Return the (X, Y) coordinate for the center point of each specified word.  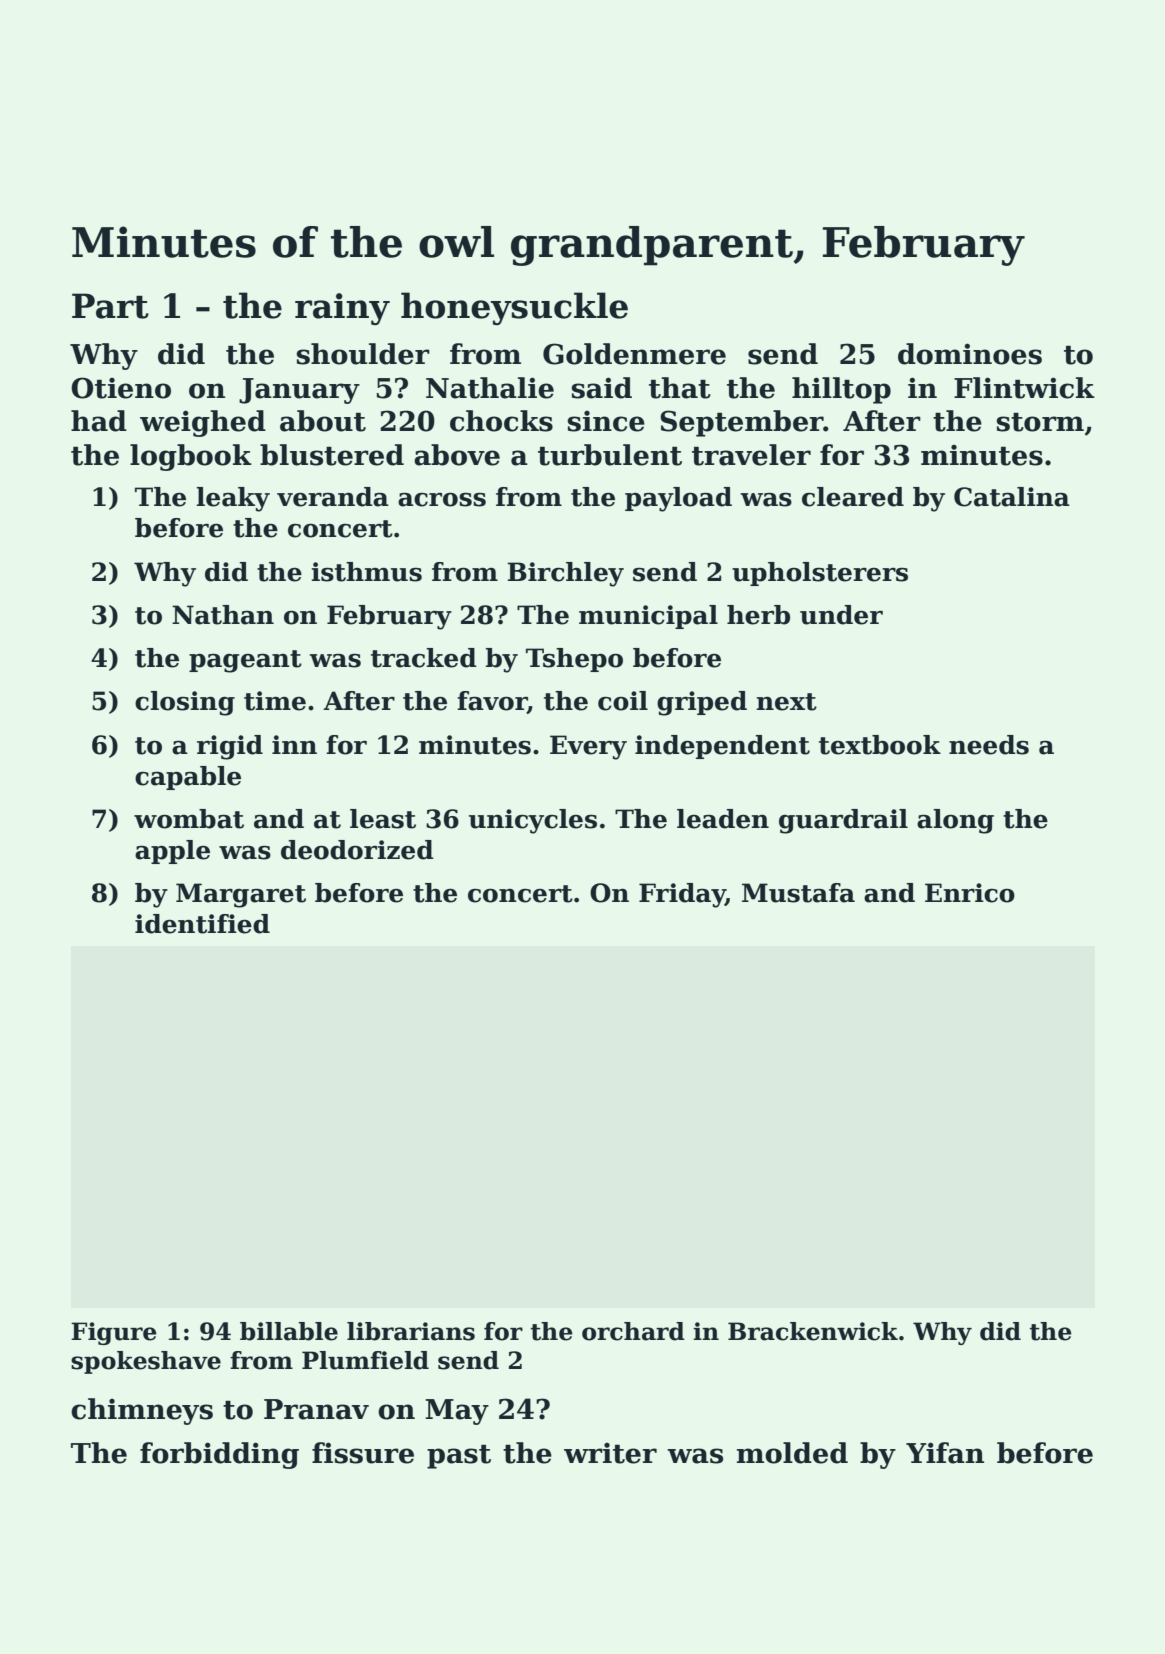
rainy (342, 309)
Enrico (970, 893)
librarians (411, 1331)
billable (289, 1331)
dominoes (970, 354)
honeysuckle (514, 308)
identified (202, 924)
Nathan (223, 615)
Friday (682, 895)
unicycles (533, 821)
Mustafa (798, 893)
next (786, 702)
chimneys (142, 1411)
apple (172, 852)
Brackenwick (813, 1331)
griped (702, 703)
